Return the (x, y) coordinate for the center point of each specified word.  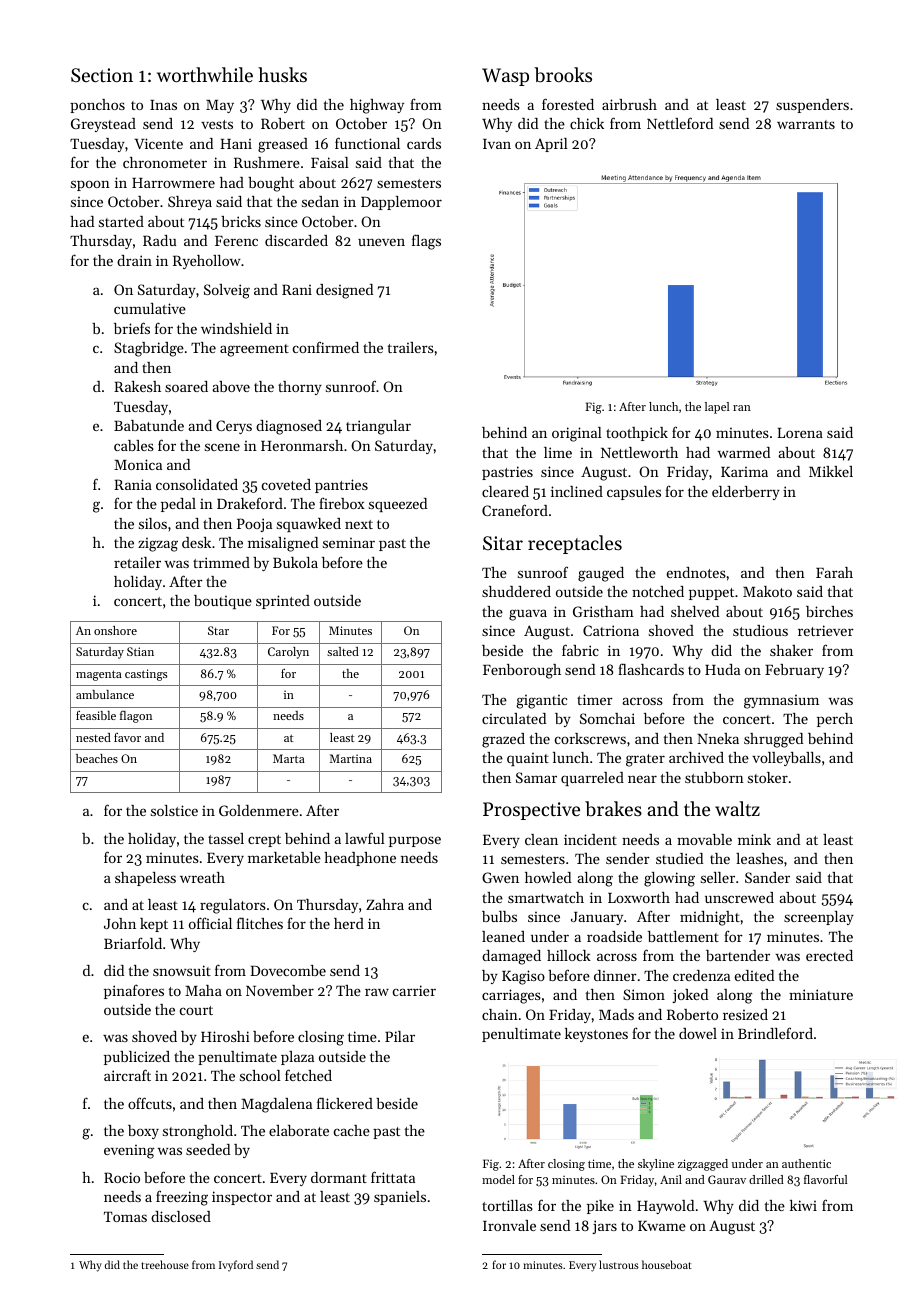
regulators (233, 906)
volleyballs (786, 759)
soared (186, 386)
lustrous (619, 1264)
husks (282, 74)
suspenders (812, 106)
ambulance (105, 694)
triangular (378, 427)
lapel (717, 408)
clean (541, 839)
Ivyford (236, 1266)
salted (343, 651)
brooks (563, 75)
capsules (634, 493)
